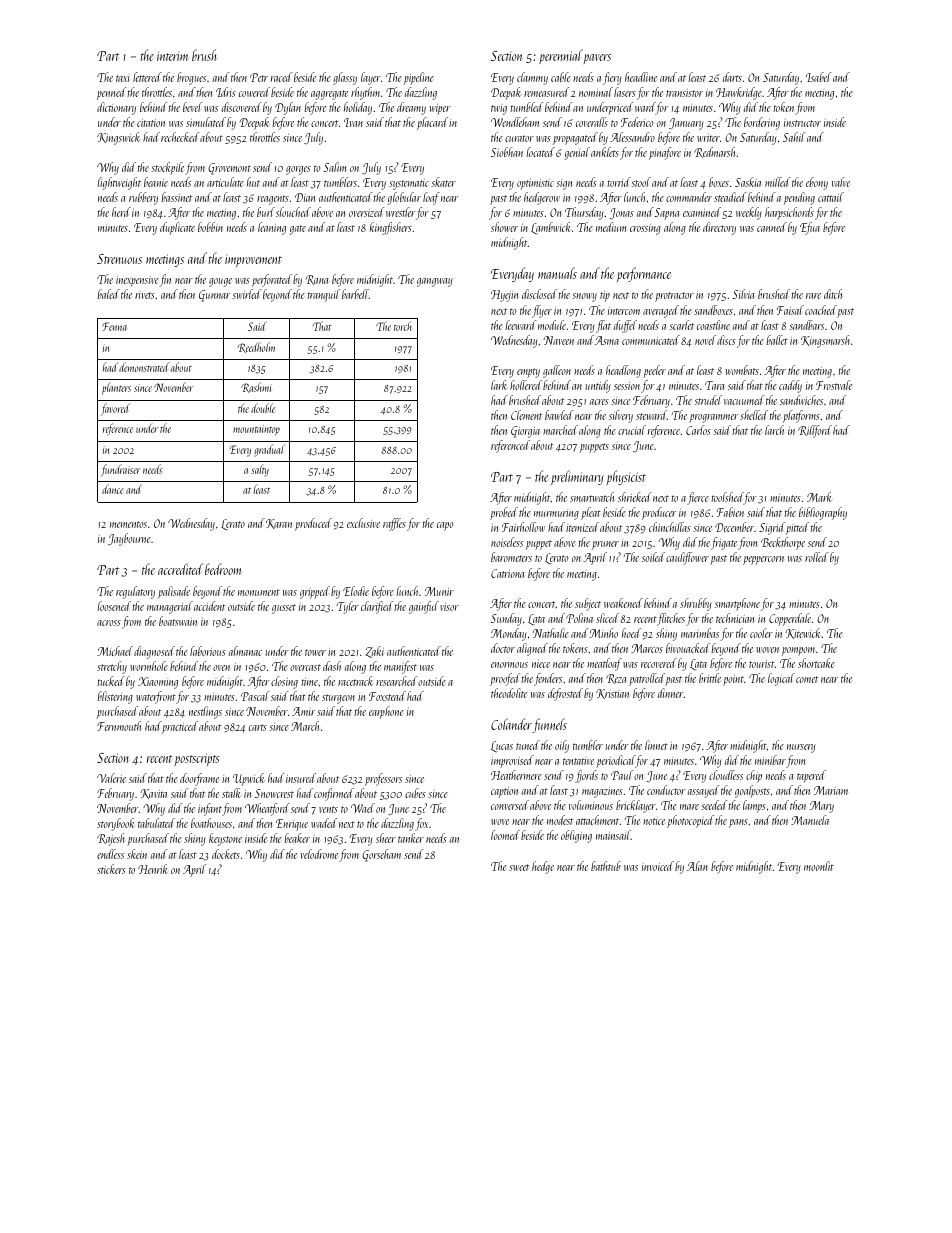 This document has height=1233, width=952. Describe the element at coordinates (256, 387) in the document. I see `Rashmi` at that location.
